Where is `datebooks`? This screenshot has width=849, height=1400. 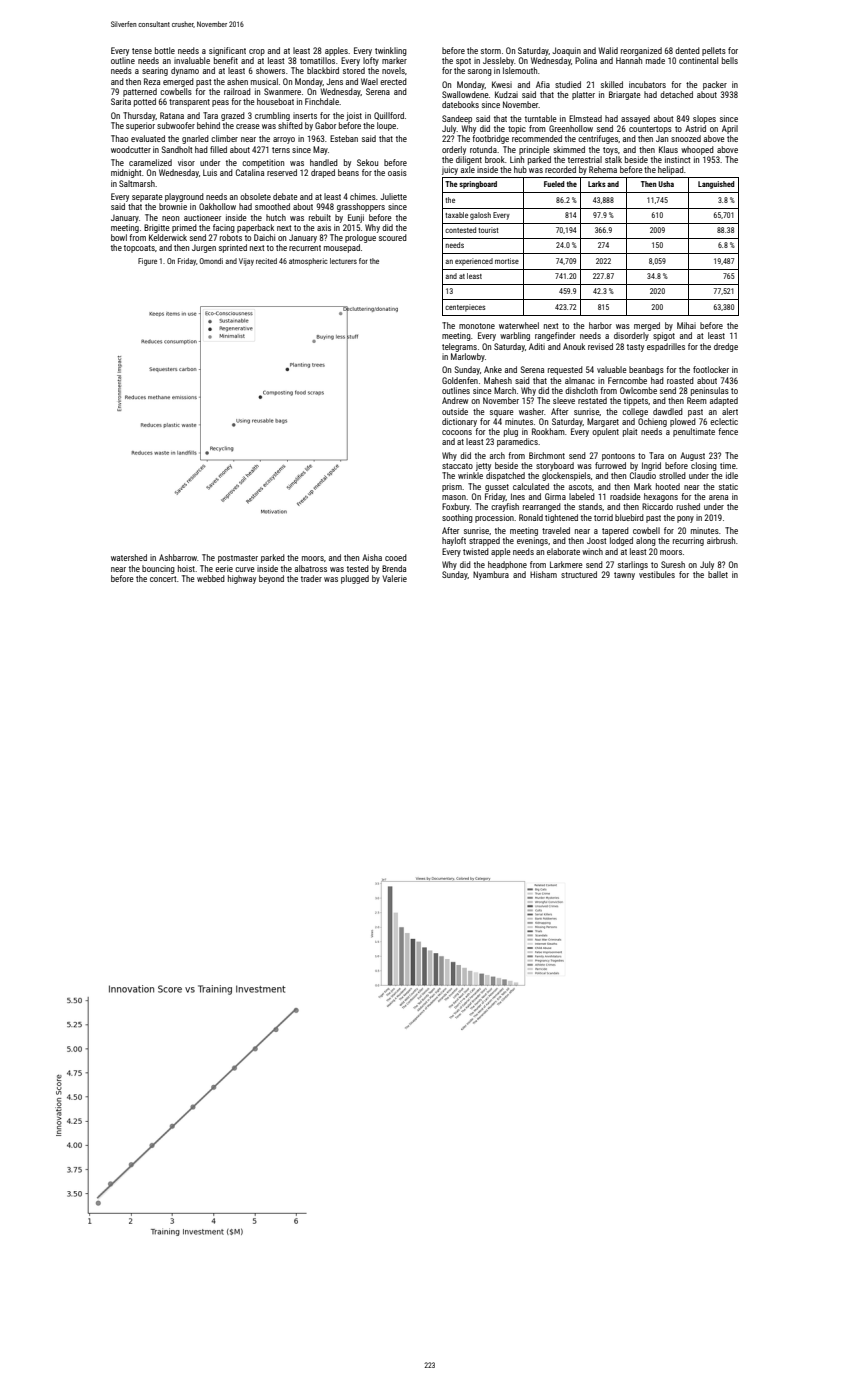 datebooks is located at coordinates (460, 104).
